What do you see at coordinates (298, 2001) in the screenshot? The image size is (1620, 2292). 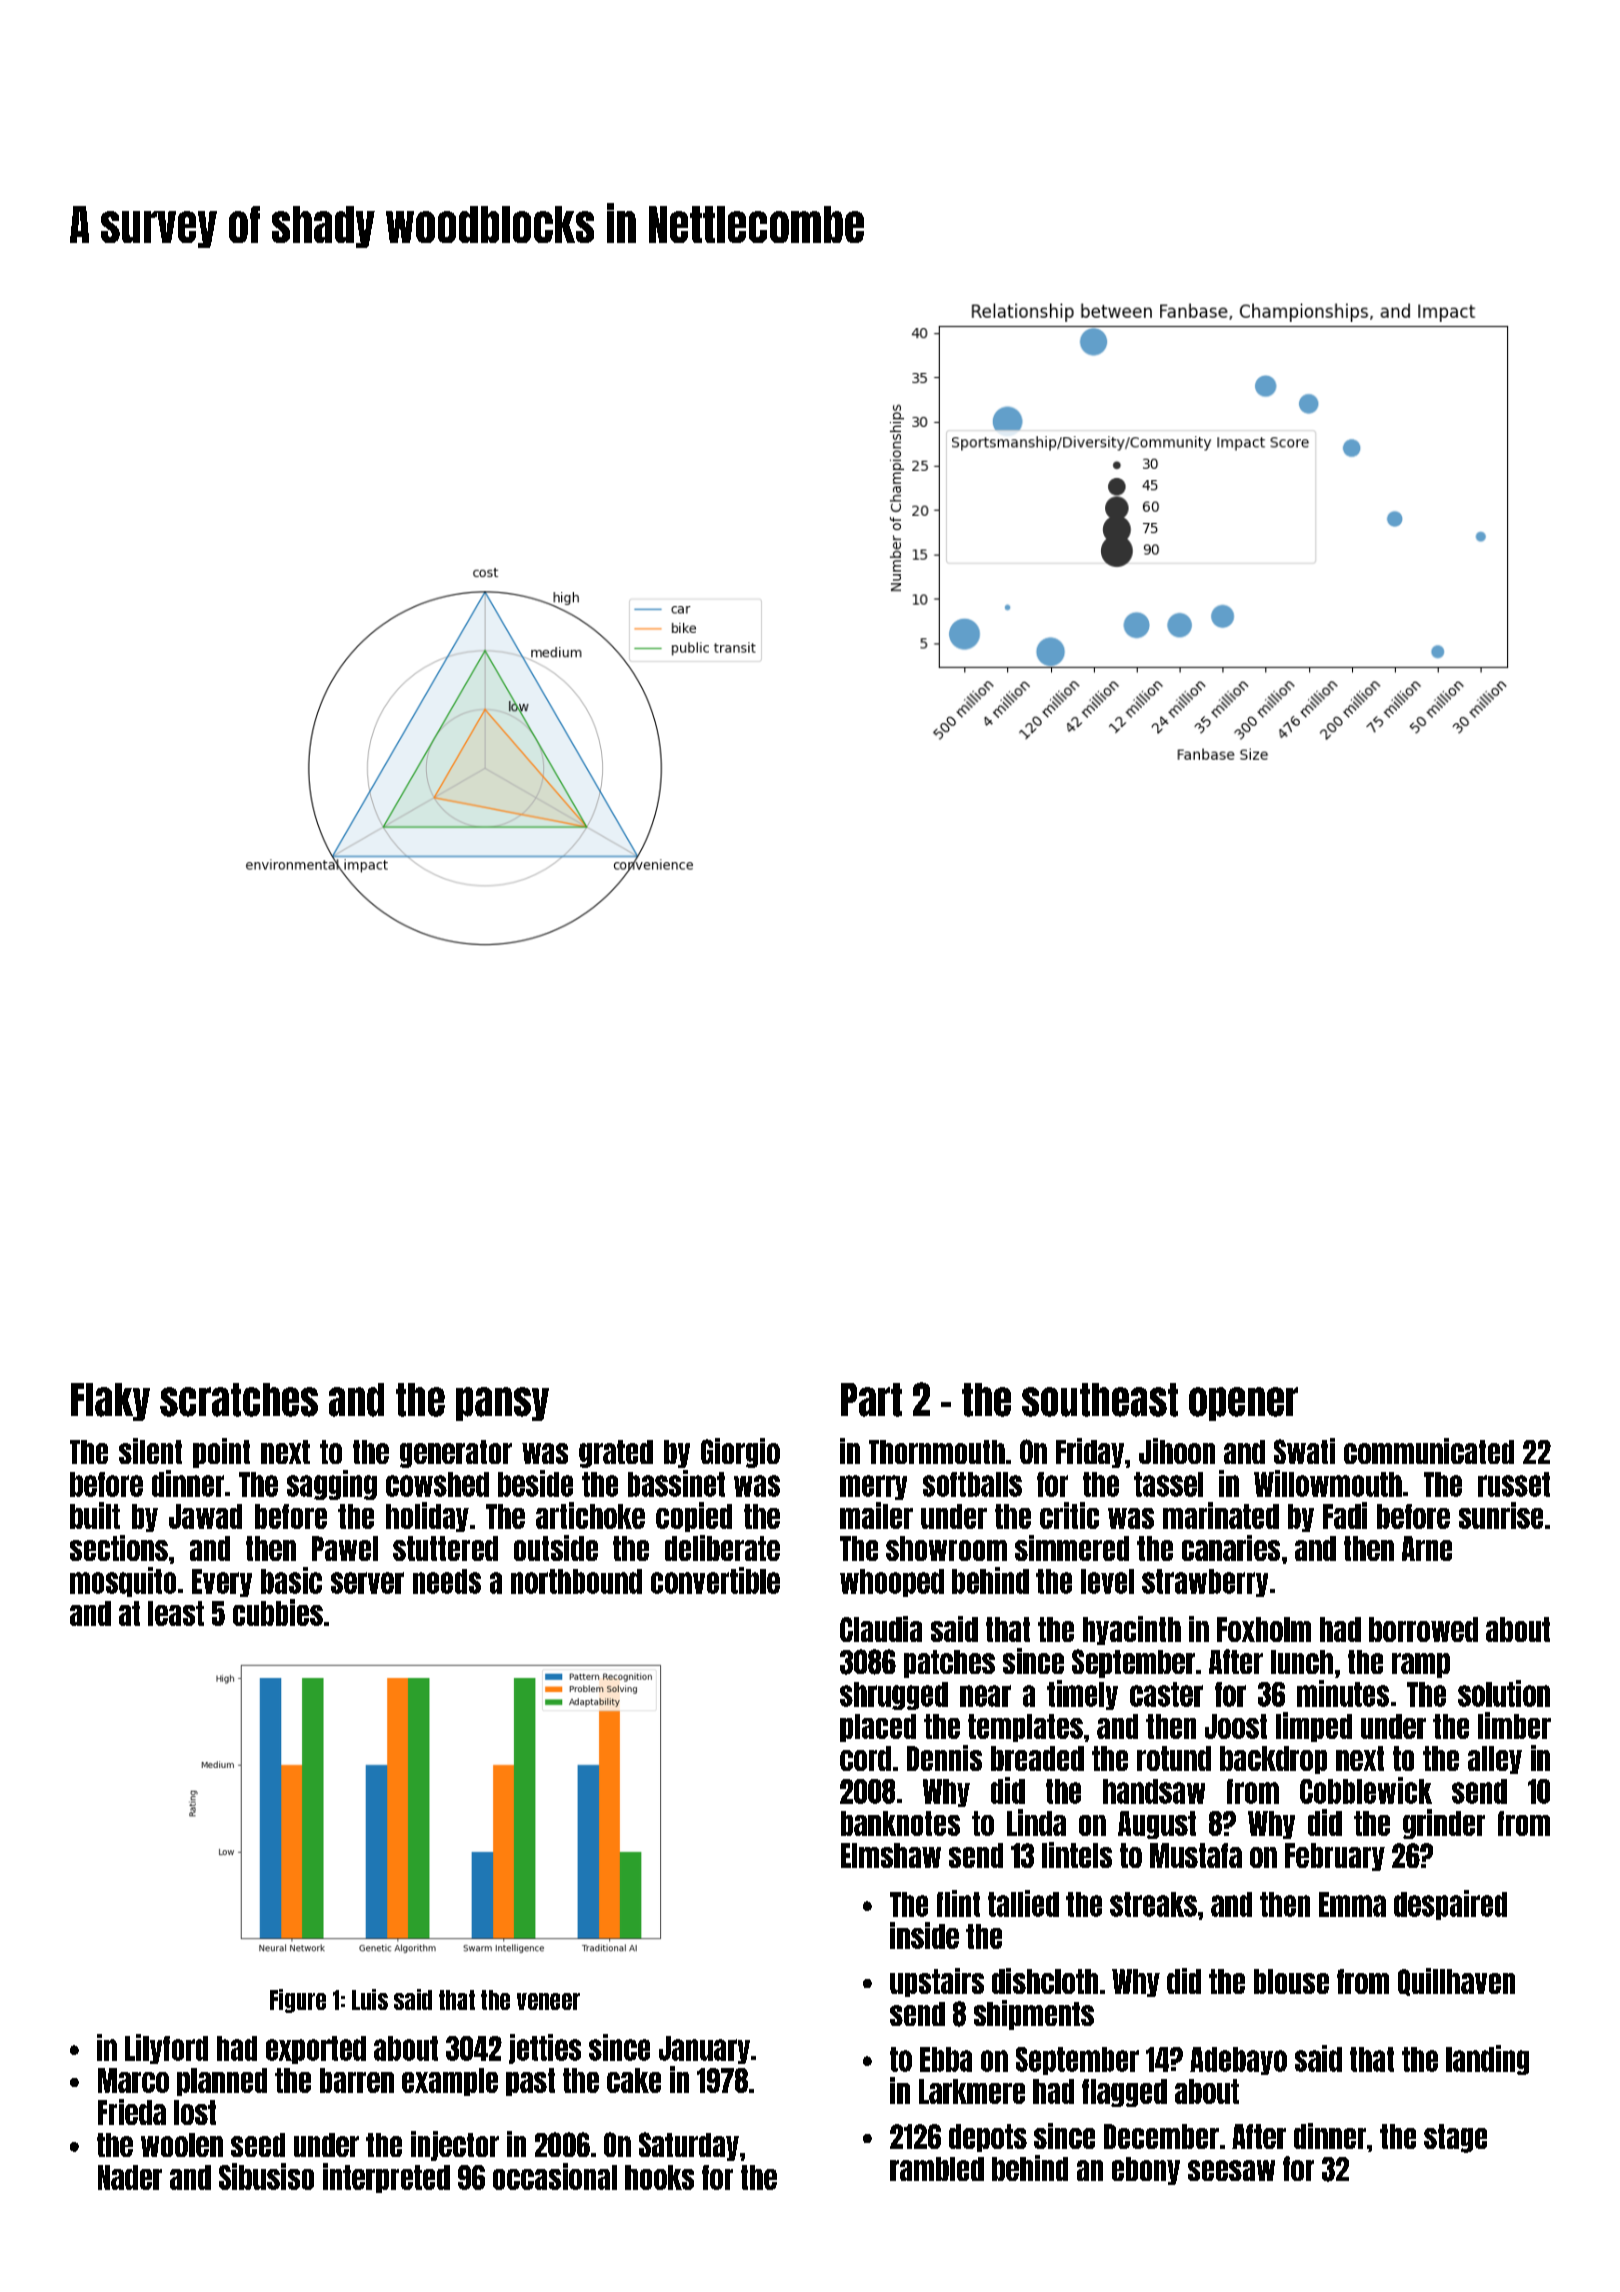 I see `Figure` at bounding box center [298, 2001].
